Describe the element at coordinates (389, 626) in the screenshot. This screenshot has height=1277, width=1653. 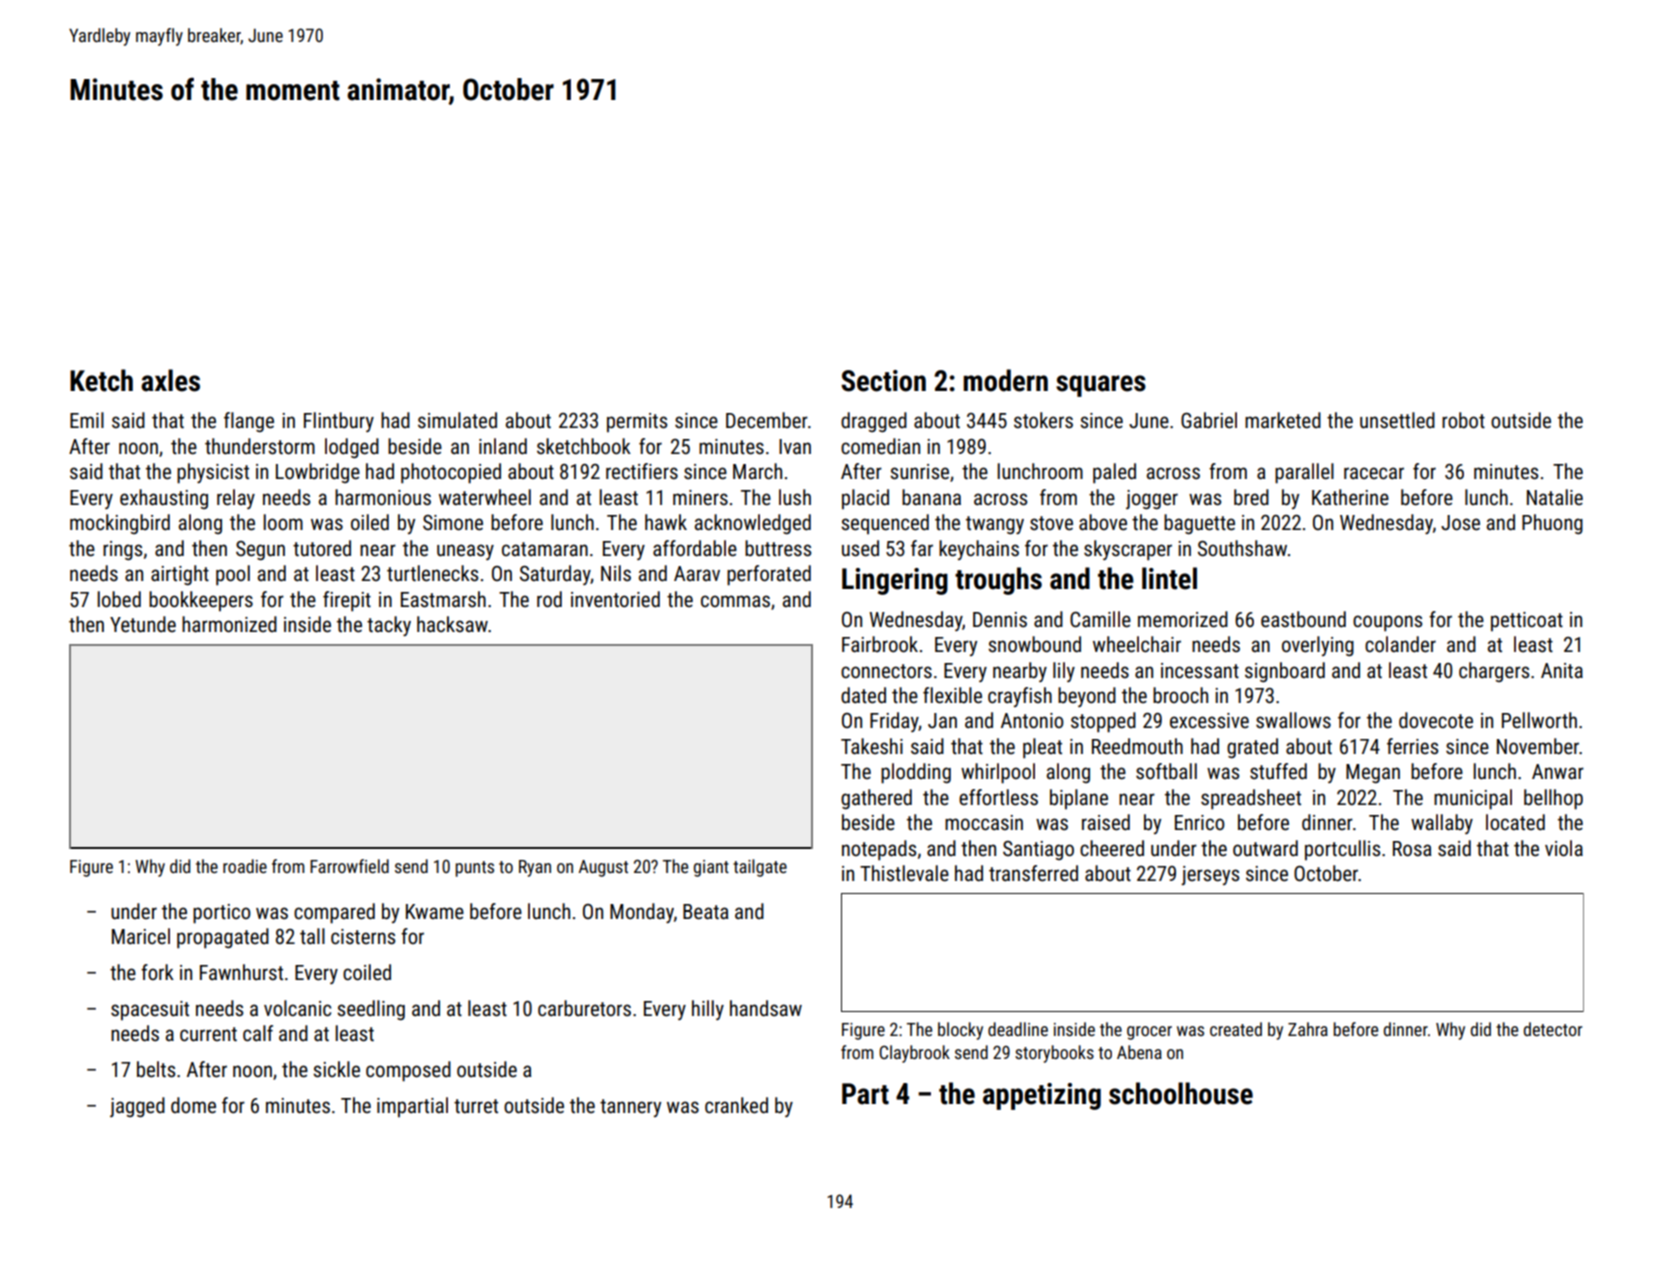
I see `tacky` at that location.
